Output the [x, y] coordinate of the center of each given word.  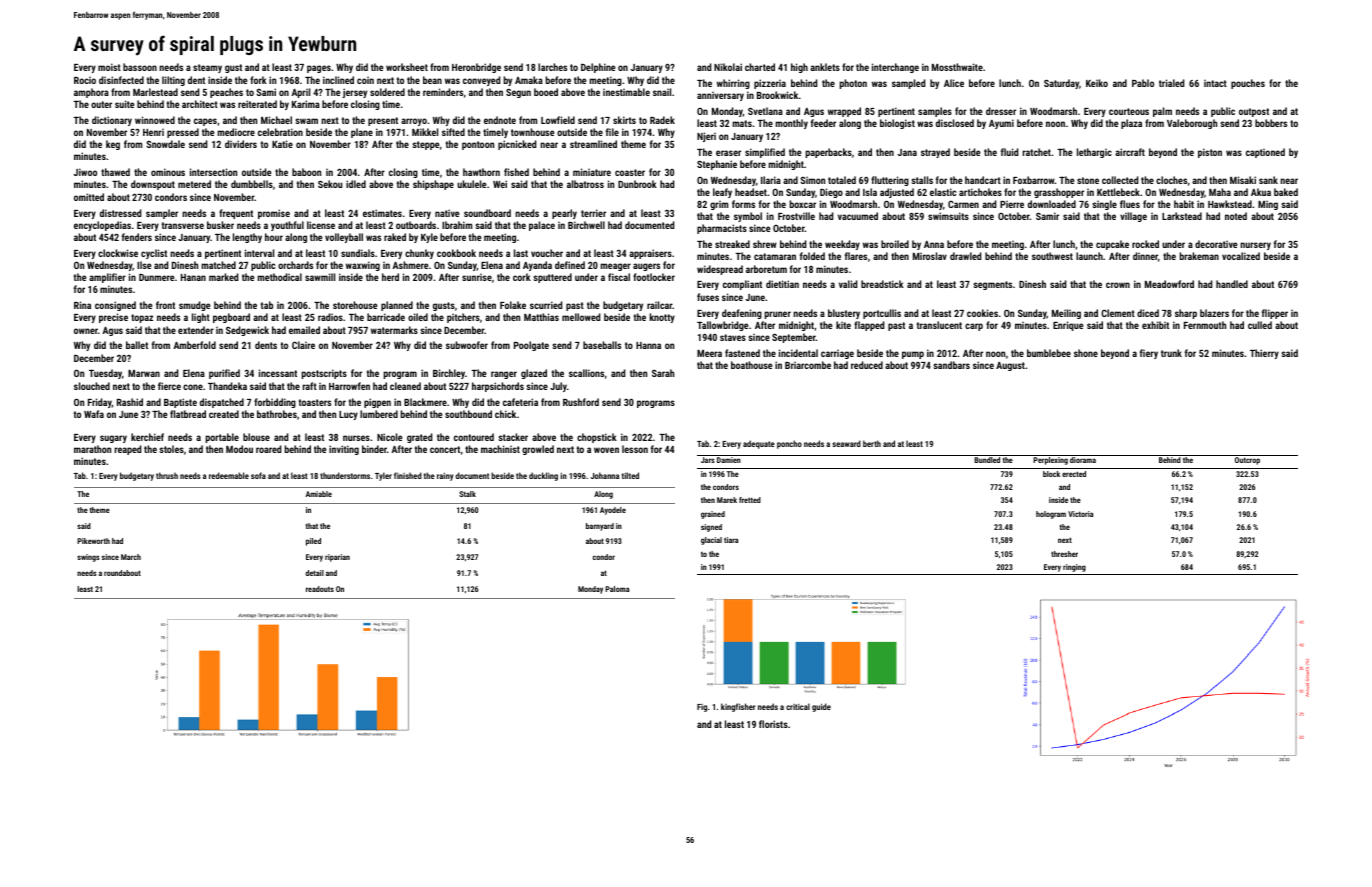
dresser [1001, 111]
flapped [869, 326]
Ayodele [613, 511]
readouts [320, 589]
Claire [303, 345]
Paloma [617, 589]
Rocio [85, 80]
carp [974, 327]
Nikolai [728, 67]
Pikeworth [93, 541]
